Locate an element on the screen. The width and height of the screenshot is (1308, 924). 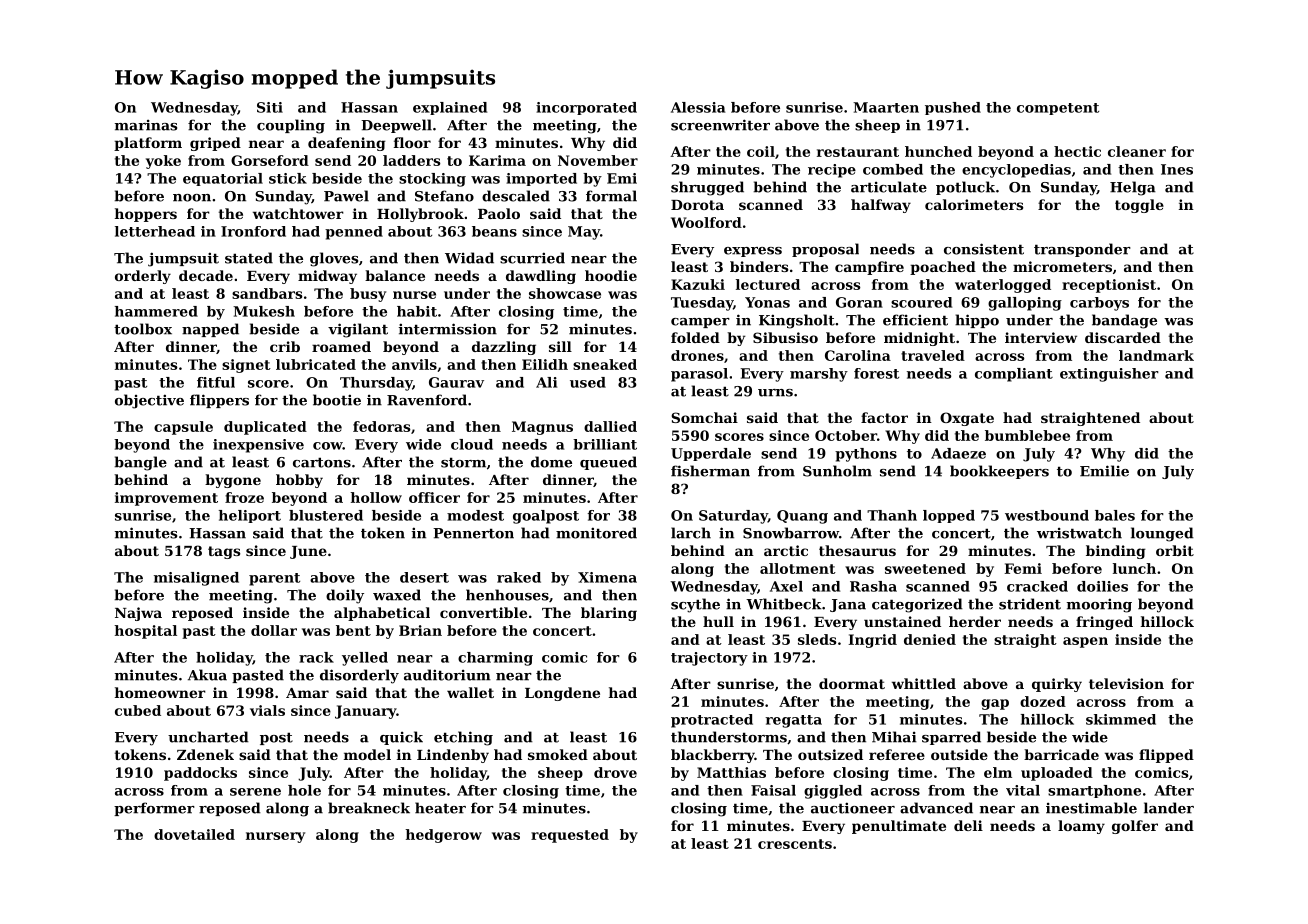
compliant is located at coordinates (1014, 375).
